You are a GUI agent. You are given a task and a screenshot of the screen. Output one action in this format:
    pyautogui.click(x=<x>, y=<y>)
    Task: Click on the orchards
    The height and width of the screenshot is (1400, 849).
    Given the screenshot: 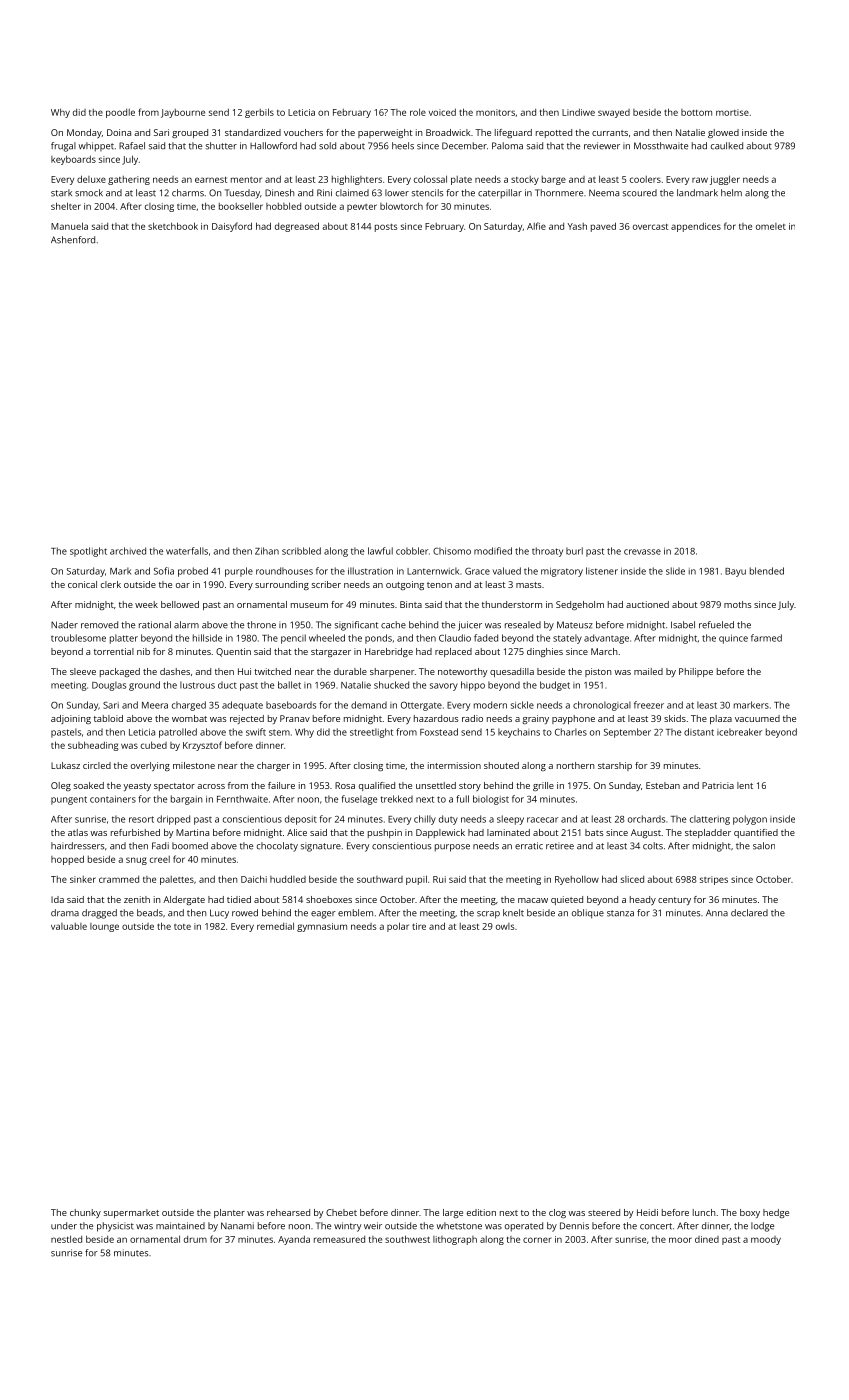 What is the action you would take?
    pyautogui.click(x=646, y=819)
